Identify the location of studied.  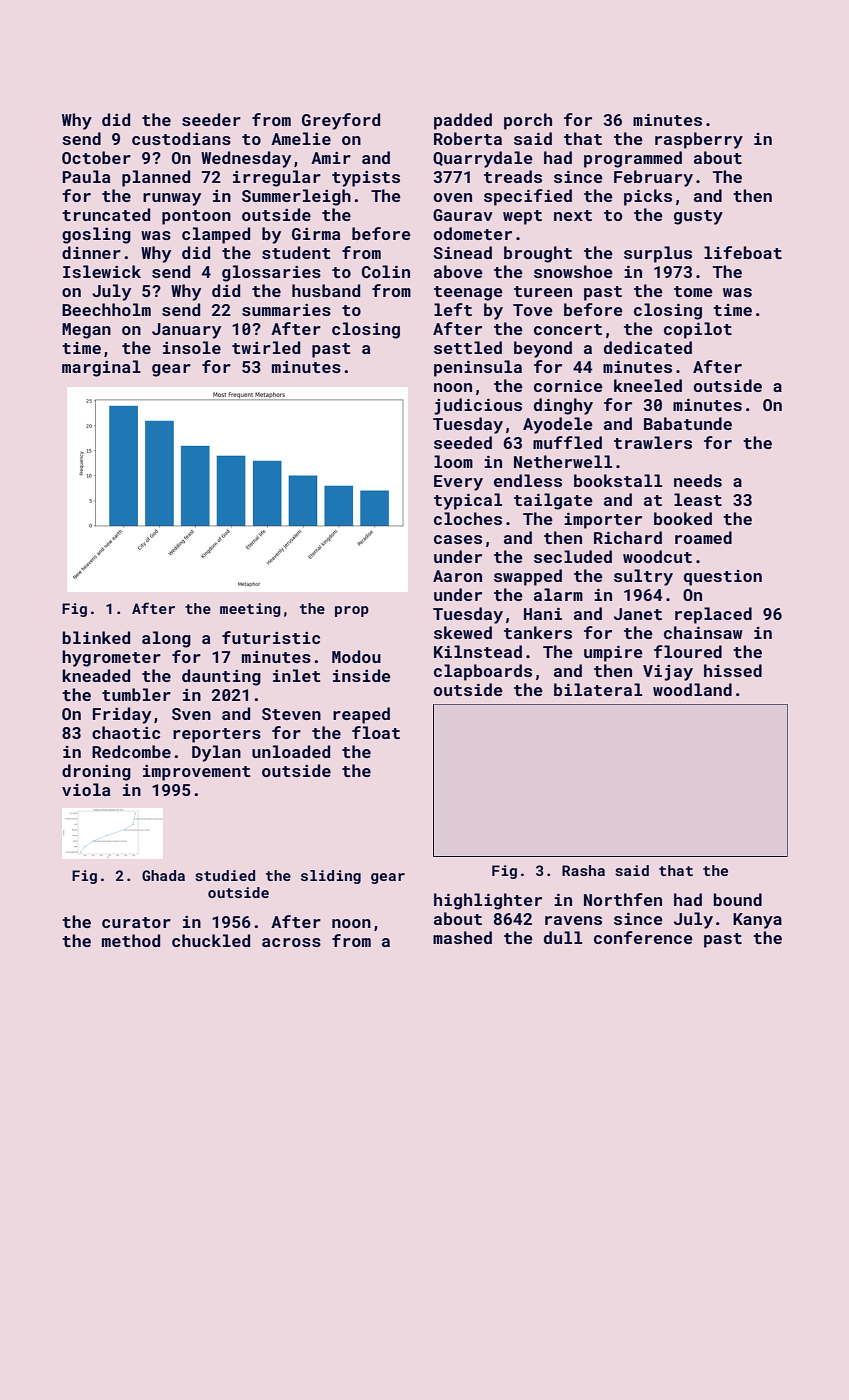
(225, 875).
